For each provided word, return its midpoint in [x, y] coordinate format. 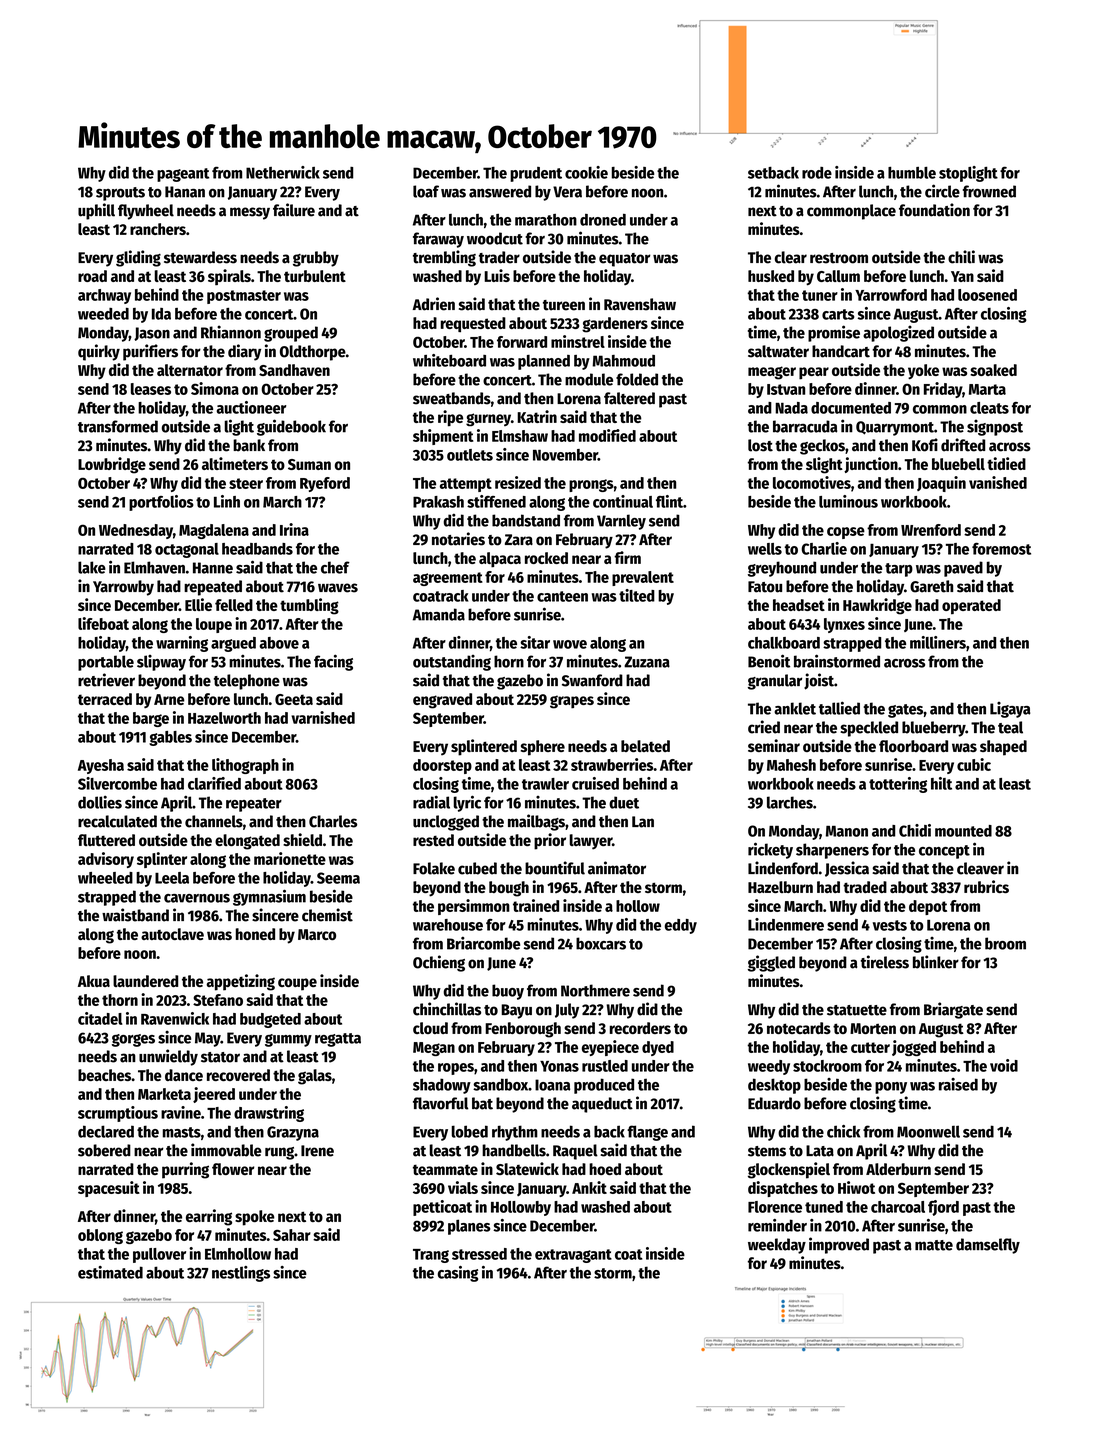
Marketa [164, 1094]
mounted [963, 831]
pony [891, 1088]
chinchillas [447, 1009]
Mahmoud [623, 361]
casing [458, 1274]
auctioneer [251, 407]
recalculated [117, 821]
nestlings [241, 1274]
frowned [989, 191]
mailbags [536, 822]
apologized [898, 333]
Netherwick [283, 172]
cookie [586, 172]
